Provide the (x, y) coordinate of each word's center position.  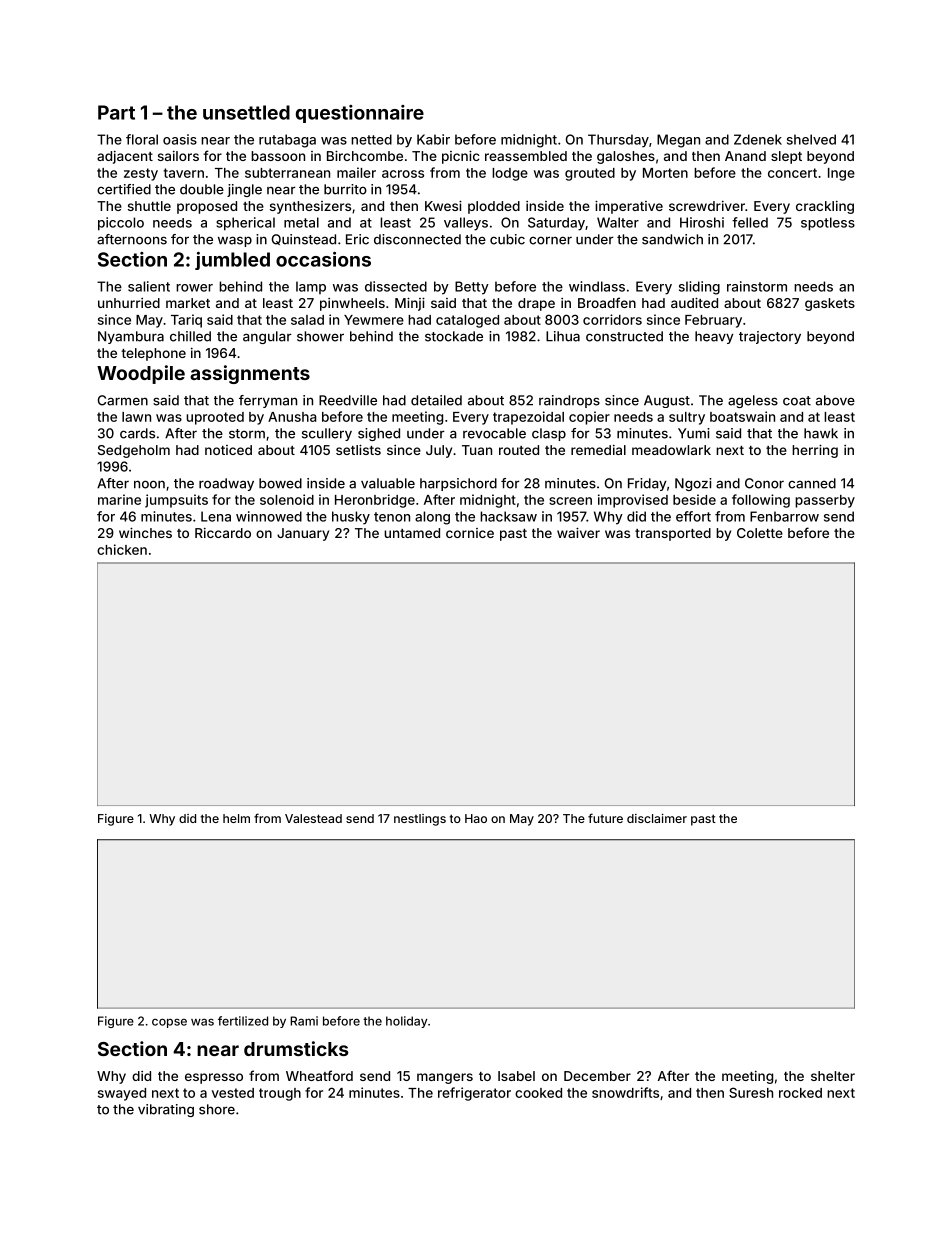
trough (280, 1094)
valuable (388, 483)
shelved (811, 139)
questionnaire (360, 114)
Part (116, 112)
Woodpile (141, 374)
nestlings (420, 820)
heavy (714, 337)
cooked (538, 1093)
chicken (122, 549)
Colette (760, 533)
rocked (800, 1093)
